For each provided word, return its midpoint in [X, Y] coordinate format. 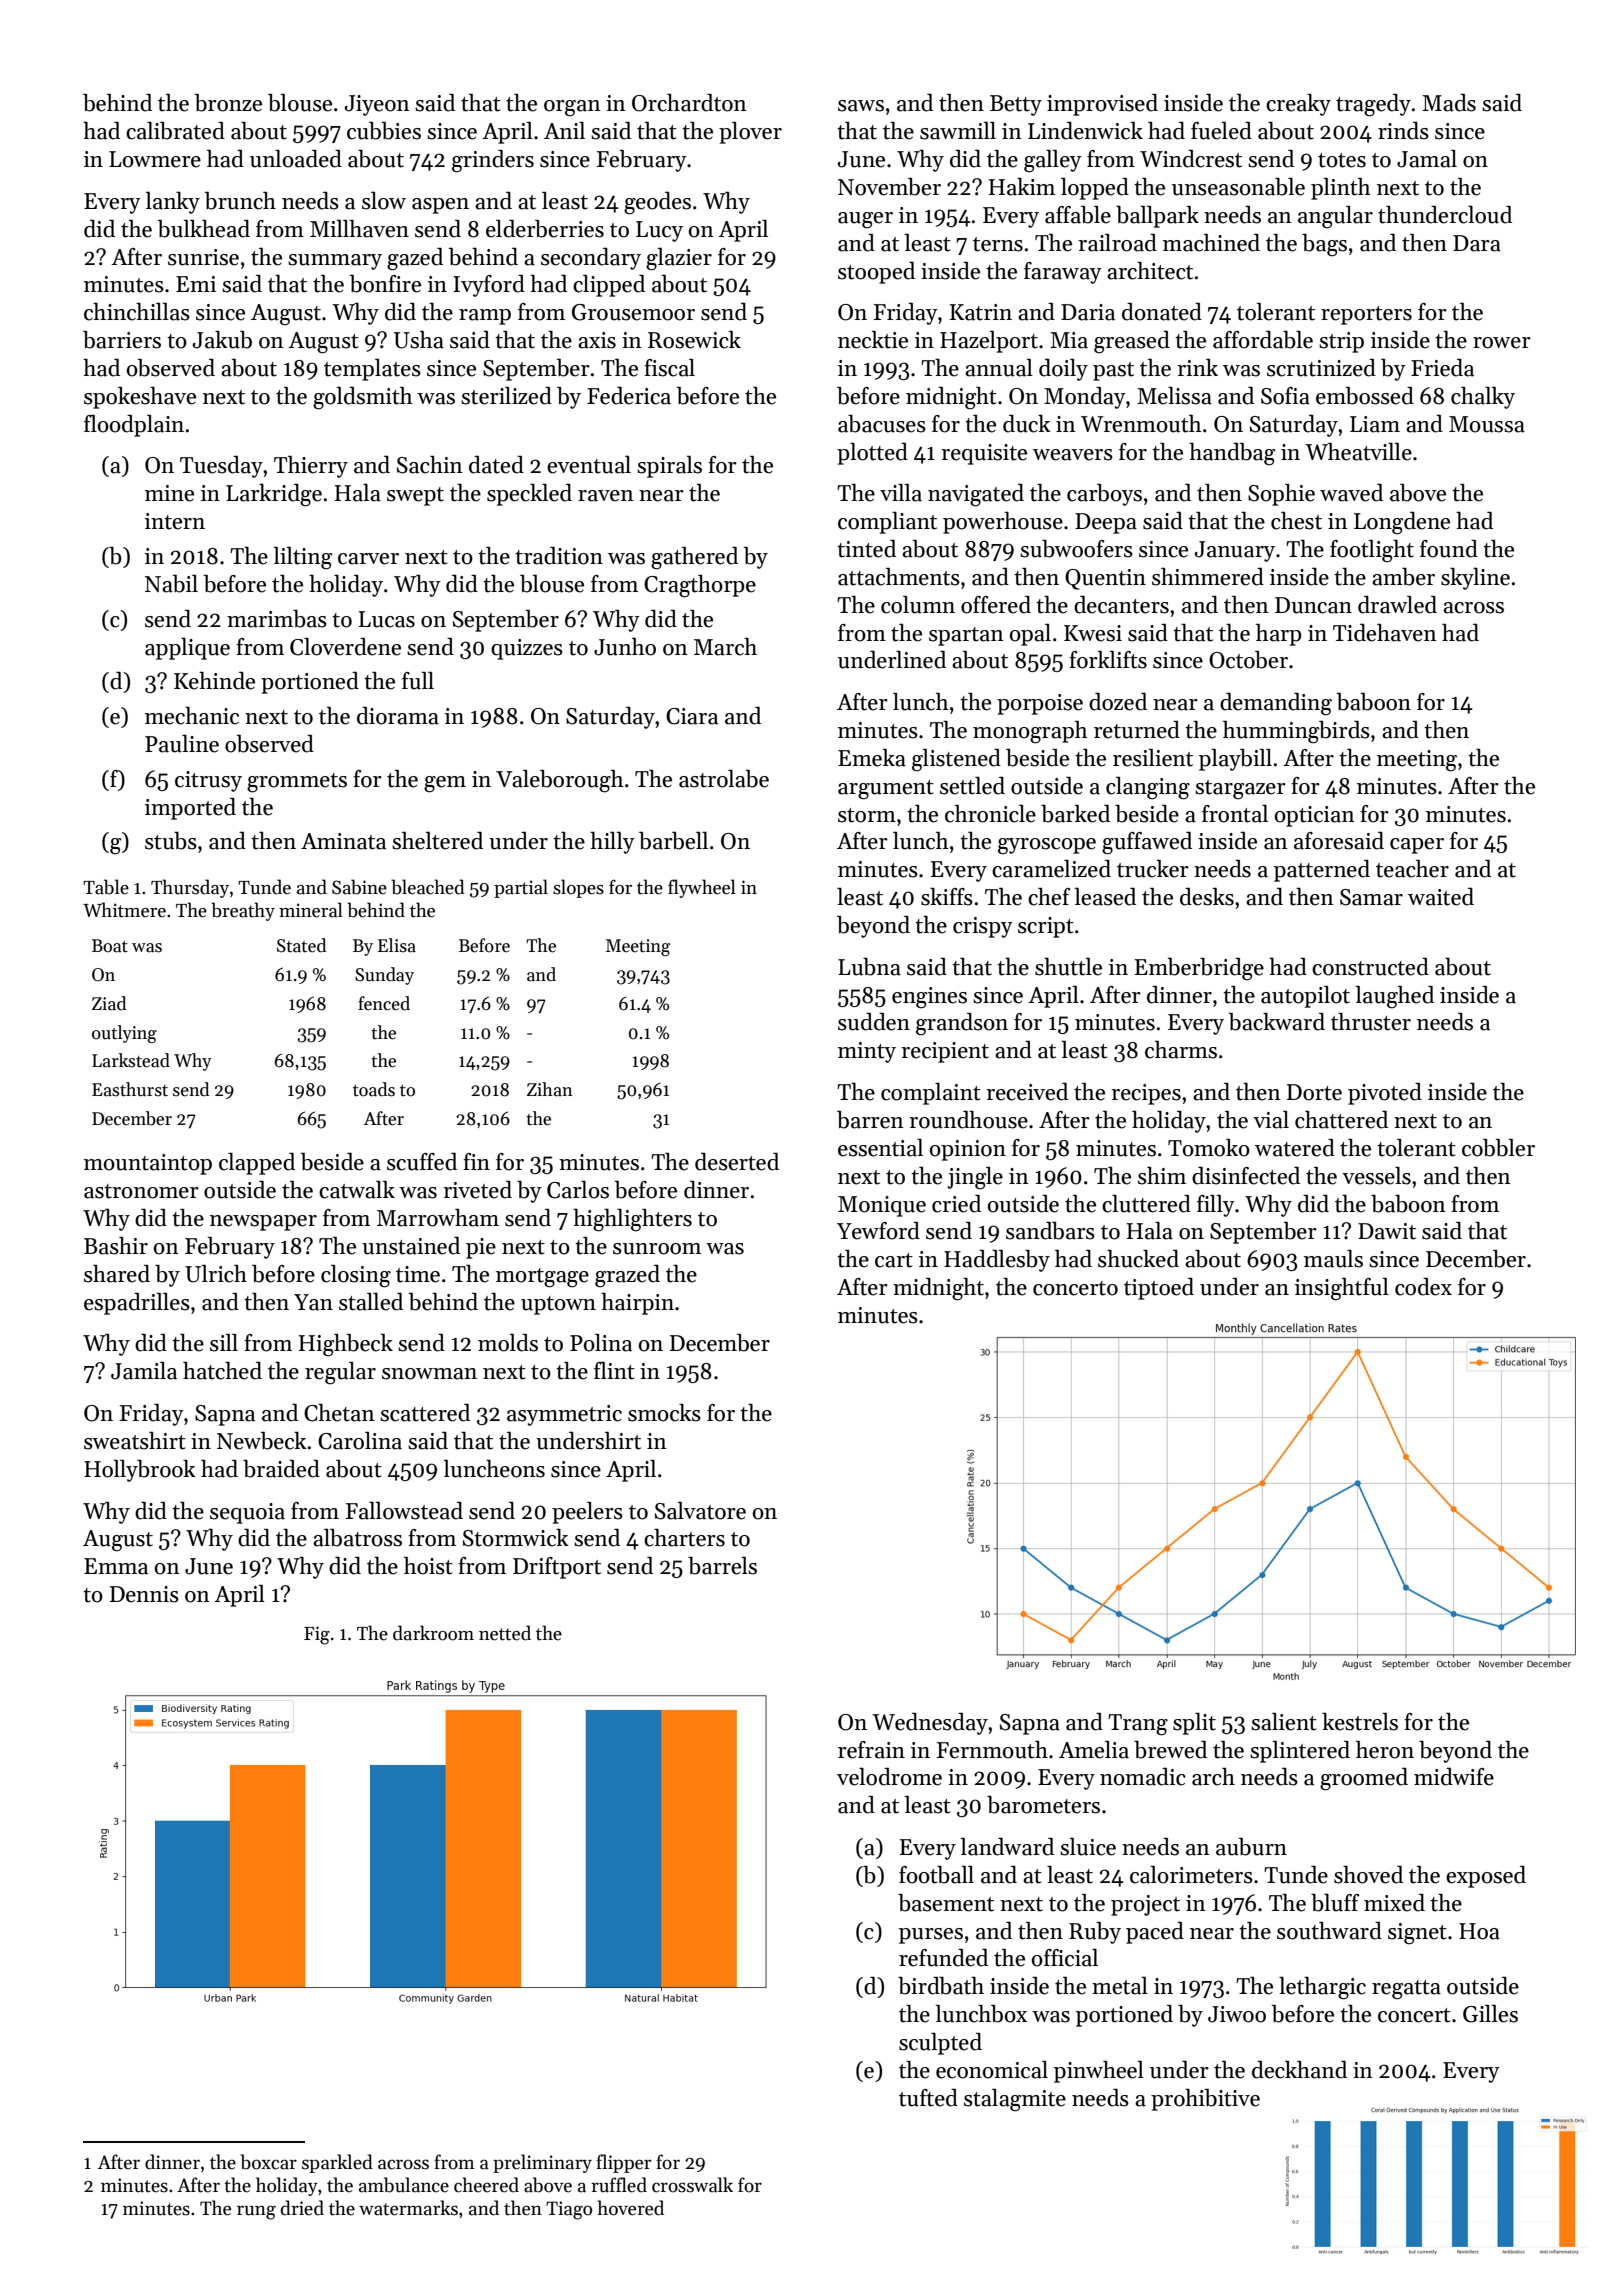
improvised [1102, 105]
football [936, 1875]
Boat [110, 946]
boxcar [268, 2162]
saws [861, 106]
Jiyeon [377, 105]
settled [972, 786]
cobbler [1498, 1148]
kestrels [1360, 1722]
